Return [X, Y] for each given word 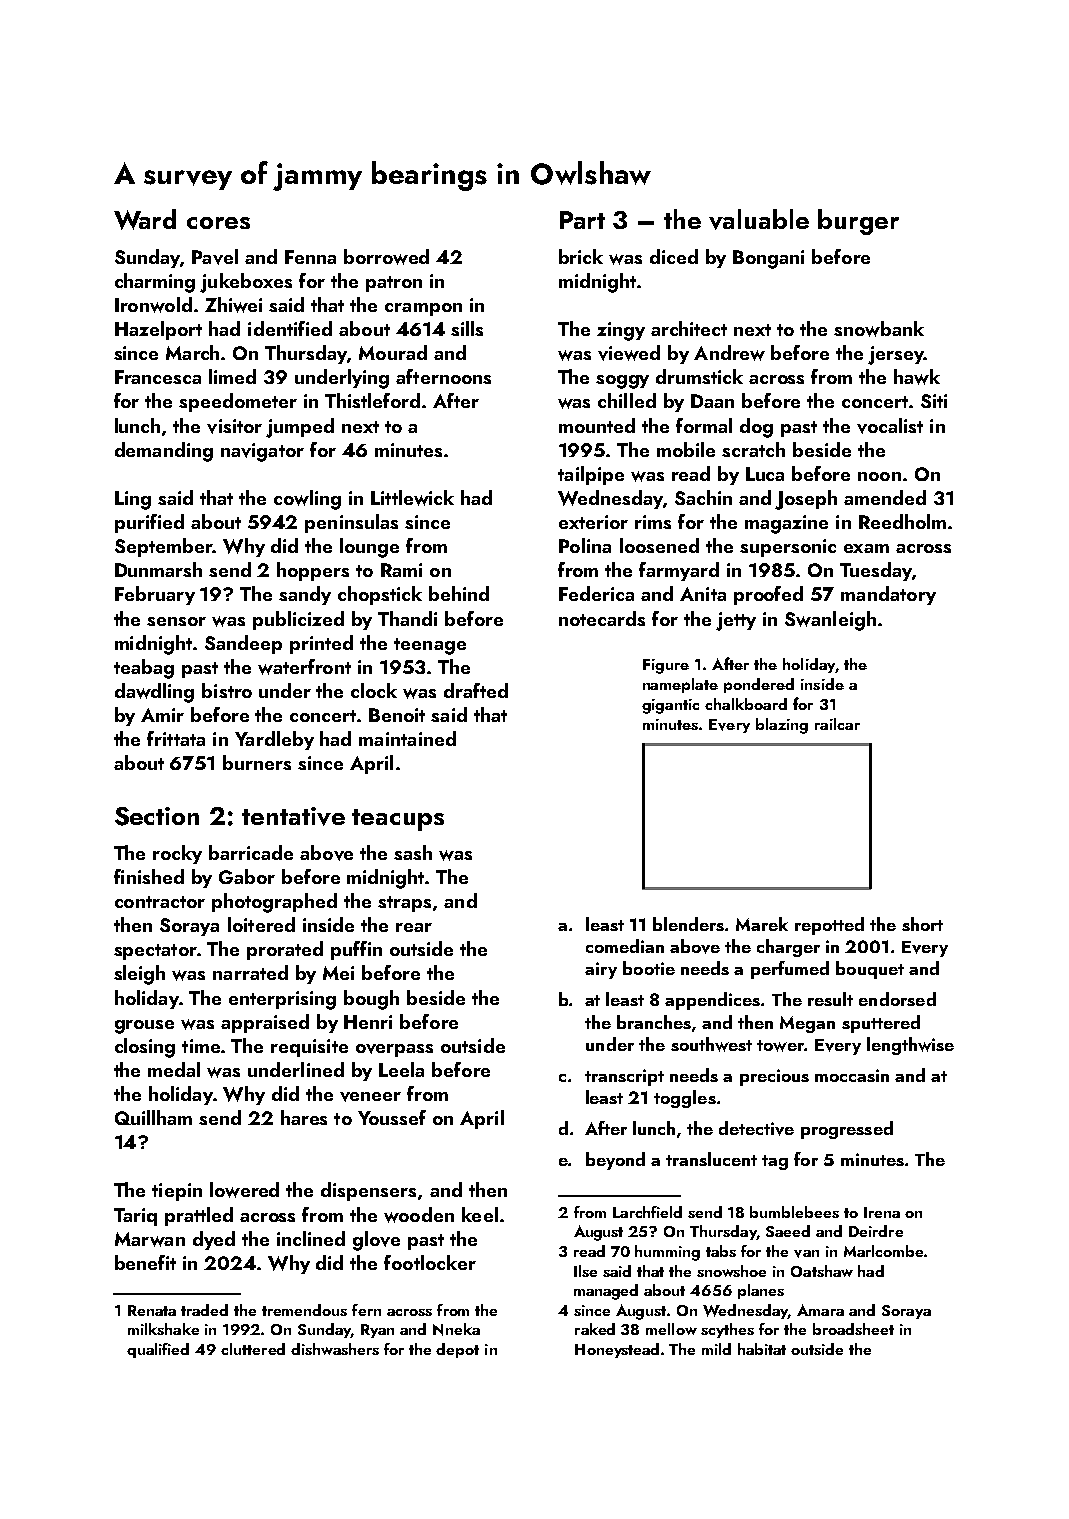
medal [174, 1069]
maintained [407, 738]
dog [756, 428]
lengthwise [910, 1046]
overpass [394, 1050]
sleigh [139, 975]
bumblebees [794, 1212]
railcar [837, 724]
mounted [597, 425]
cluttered [253, 1349]
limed [232, 376]
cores [218, 223]
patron [394, 284]
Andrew [729, 353]
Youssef [392, 1117]
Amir [162, 715]
